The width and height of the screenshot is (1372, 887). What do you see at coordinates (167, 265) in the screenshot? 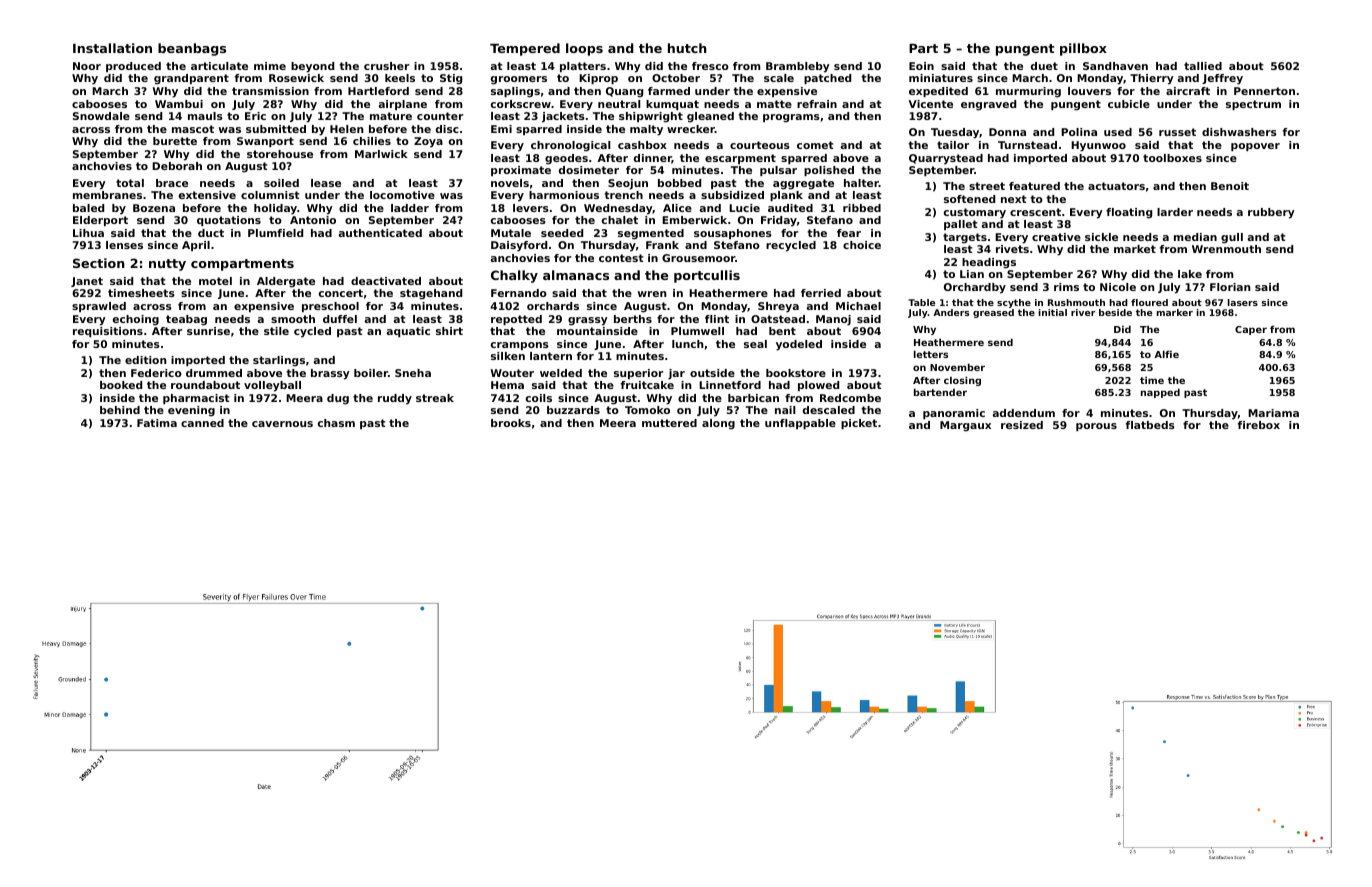
I see `nutty` at bounding box center [167, 265].
